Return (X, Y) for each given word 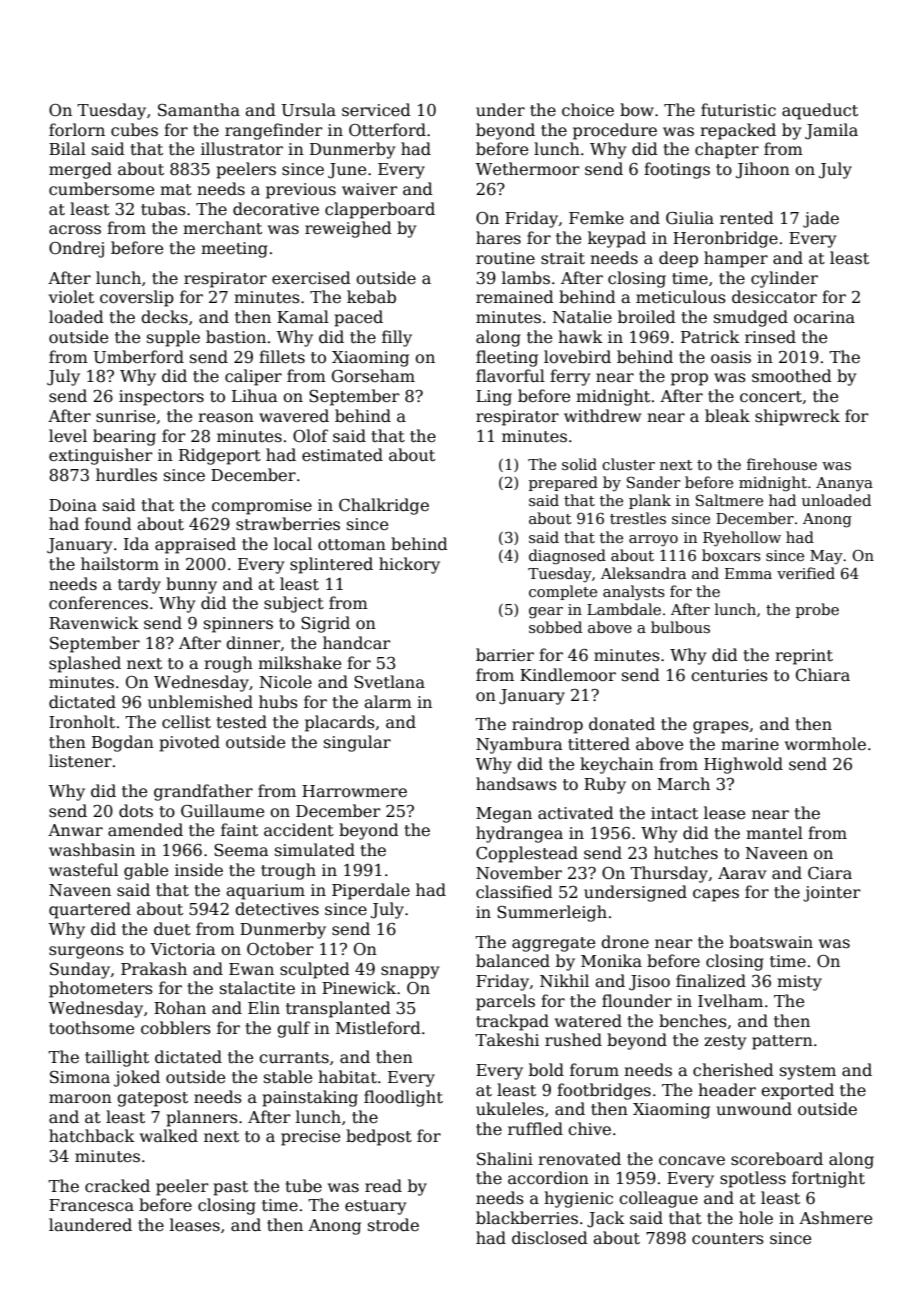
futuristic (738, 110)
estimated (342, 455)
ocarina (824, 317)
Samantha (199, 110)
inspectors (161, 398)
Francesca (91, 1205)
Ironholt (82, 721)
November (519, 873)
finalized (711, 980)
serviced (376, 110)
